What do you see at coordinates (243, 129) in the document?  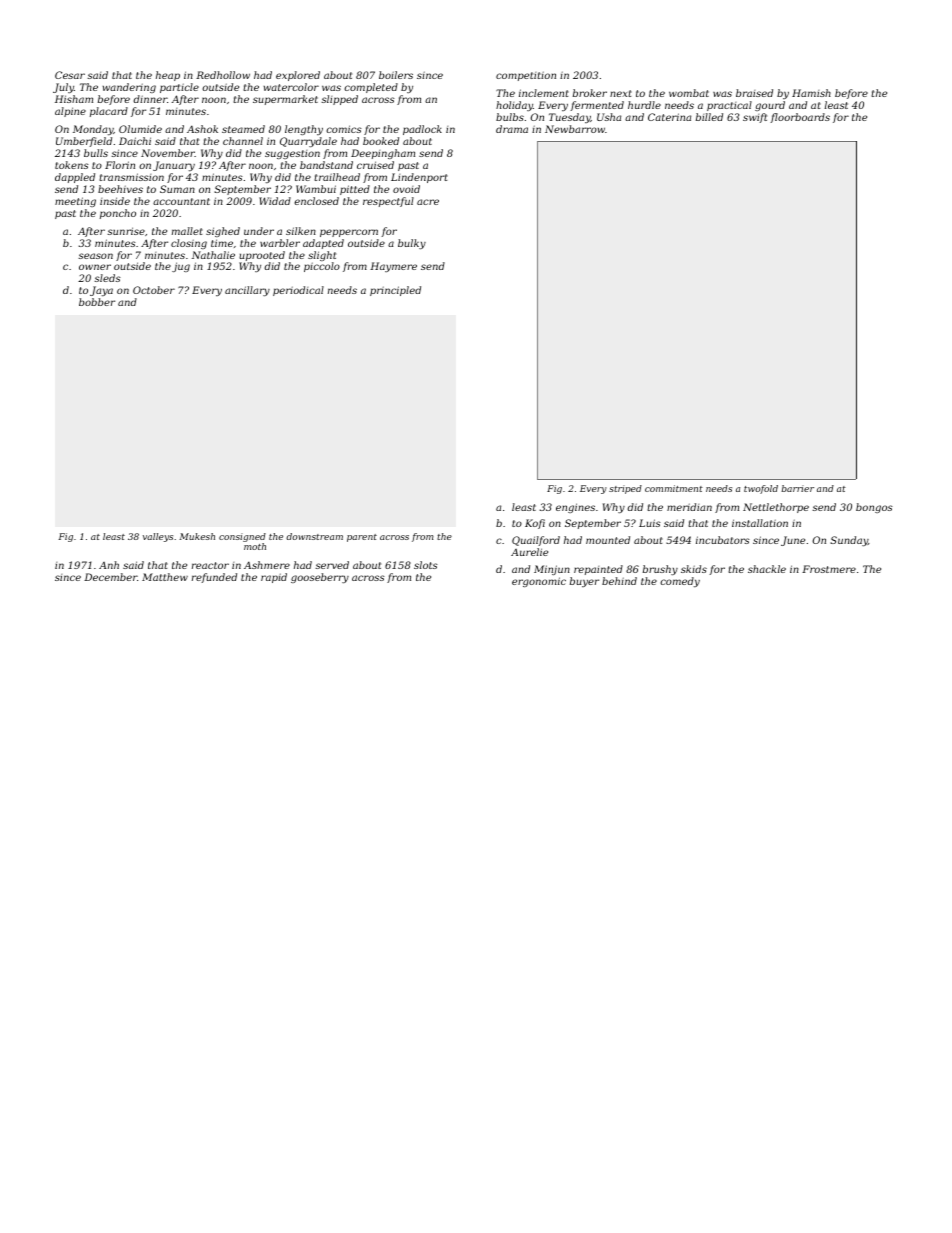 I see `steamed` at bounding box center [243, 129].
